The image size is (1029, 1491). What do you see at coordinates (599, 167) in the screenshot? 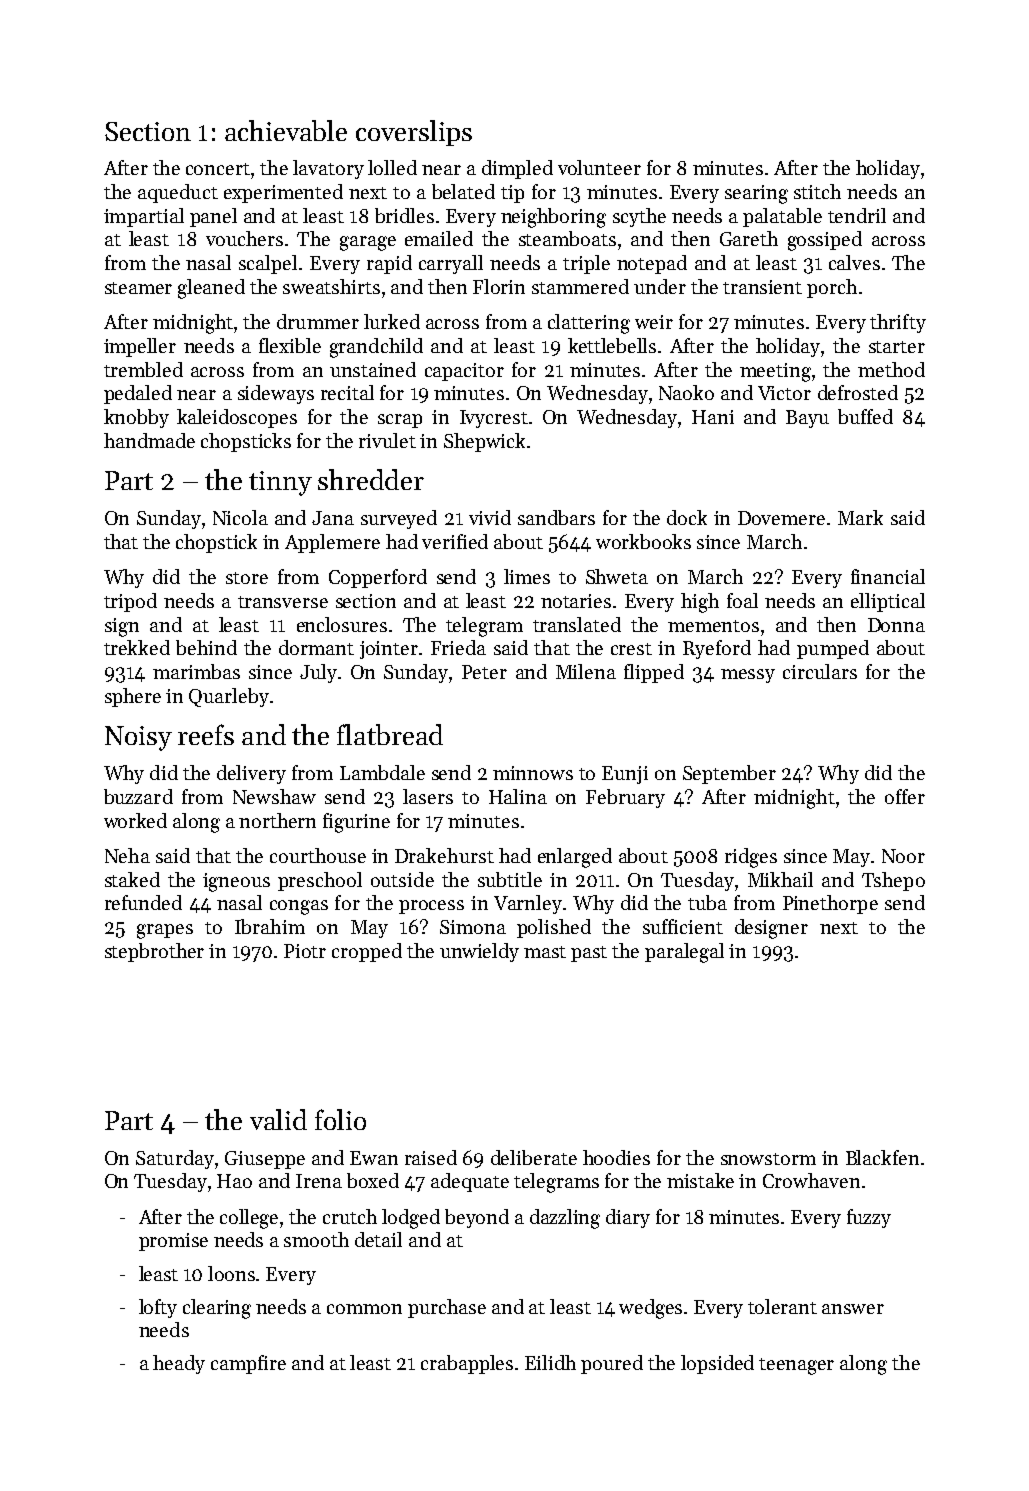
I see `volunteer` at bounding box center [599, 167].
